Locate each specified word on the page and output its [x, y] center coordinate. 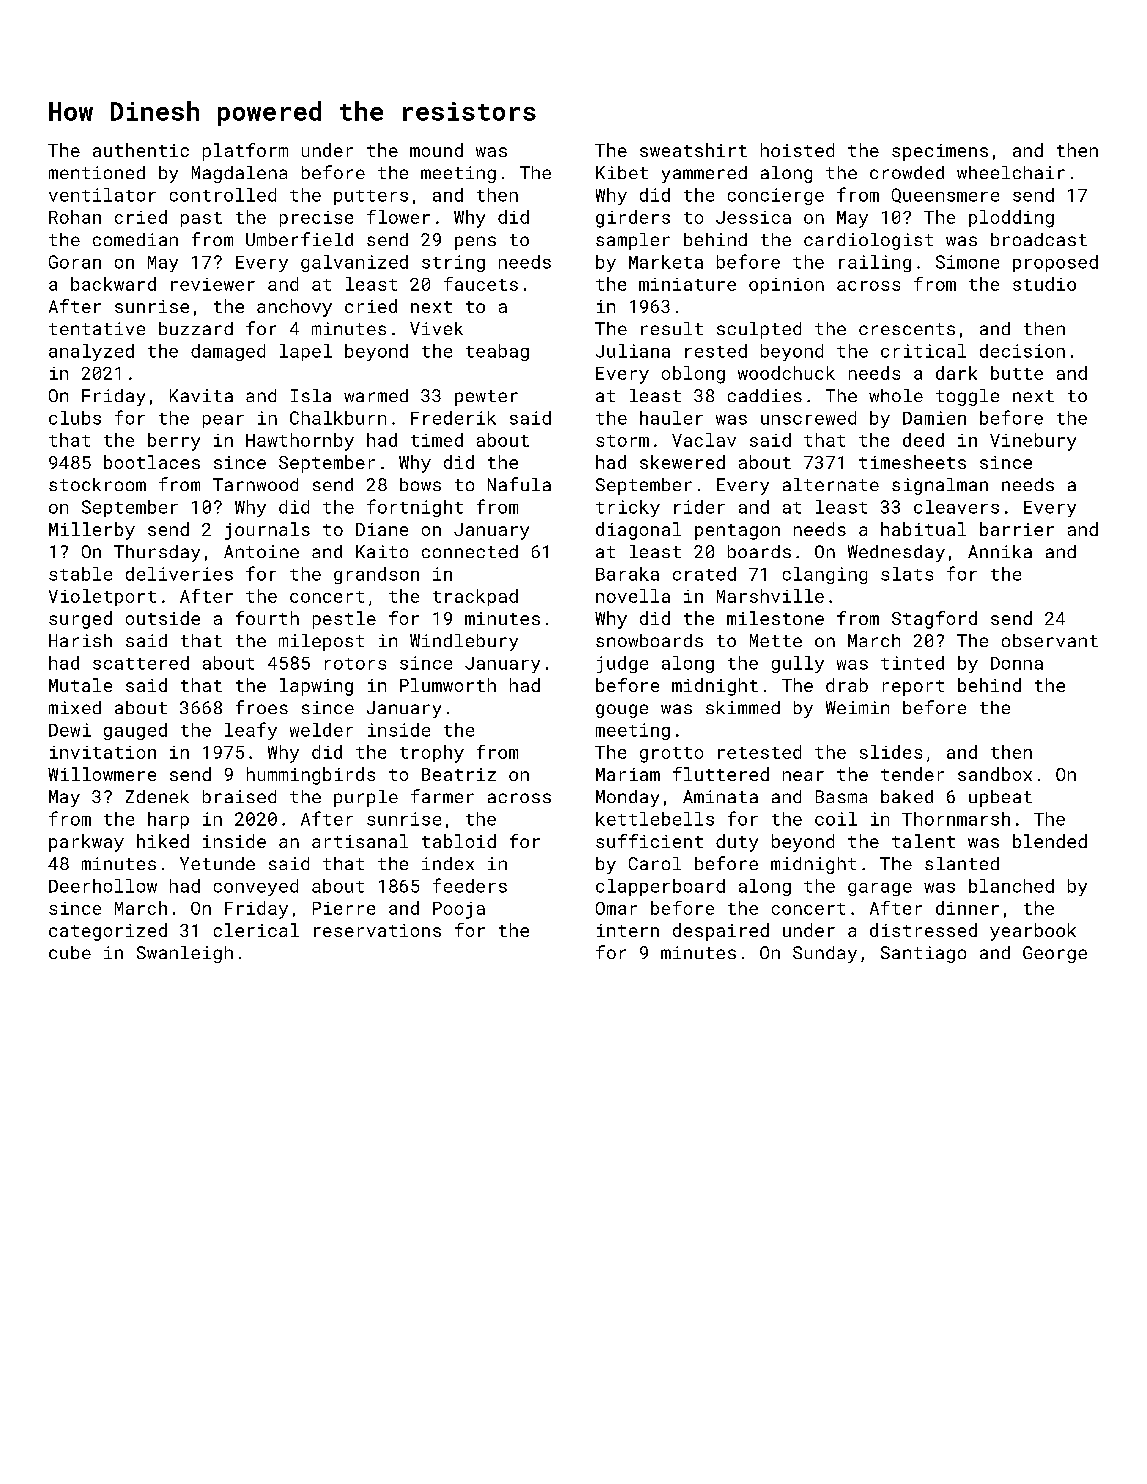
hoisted [797, 150]
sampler [633, 241]
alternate [831, 484]
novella [633, 596]
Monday [627, 798]
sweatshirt [693, 150]
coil [836, 819]
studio [1044, 284]
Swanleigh [185, 954]
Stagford [934, 620]
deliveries [179, 574]
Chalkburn [338, 418]
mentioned [97, 172]
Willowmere [102, 774]
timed [437, 440]
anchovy [294, 308]
